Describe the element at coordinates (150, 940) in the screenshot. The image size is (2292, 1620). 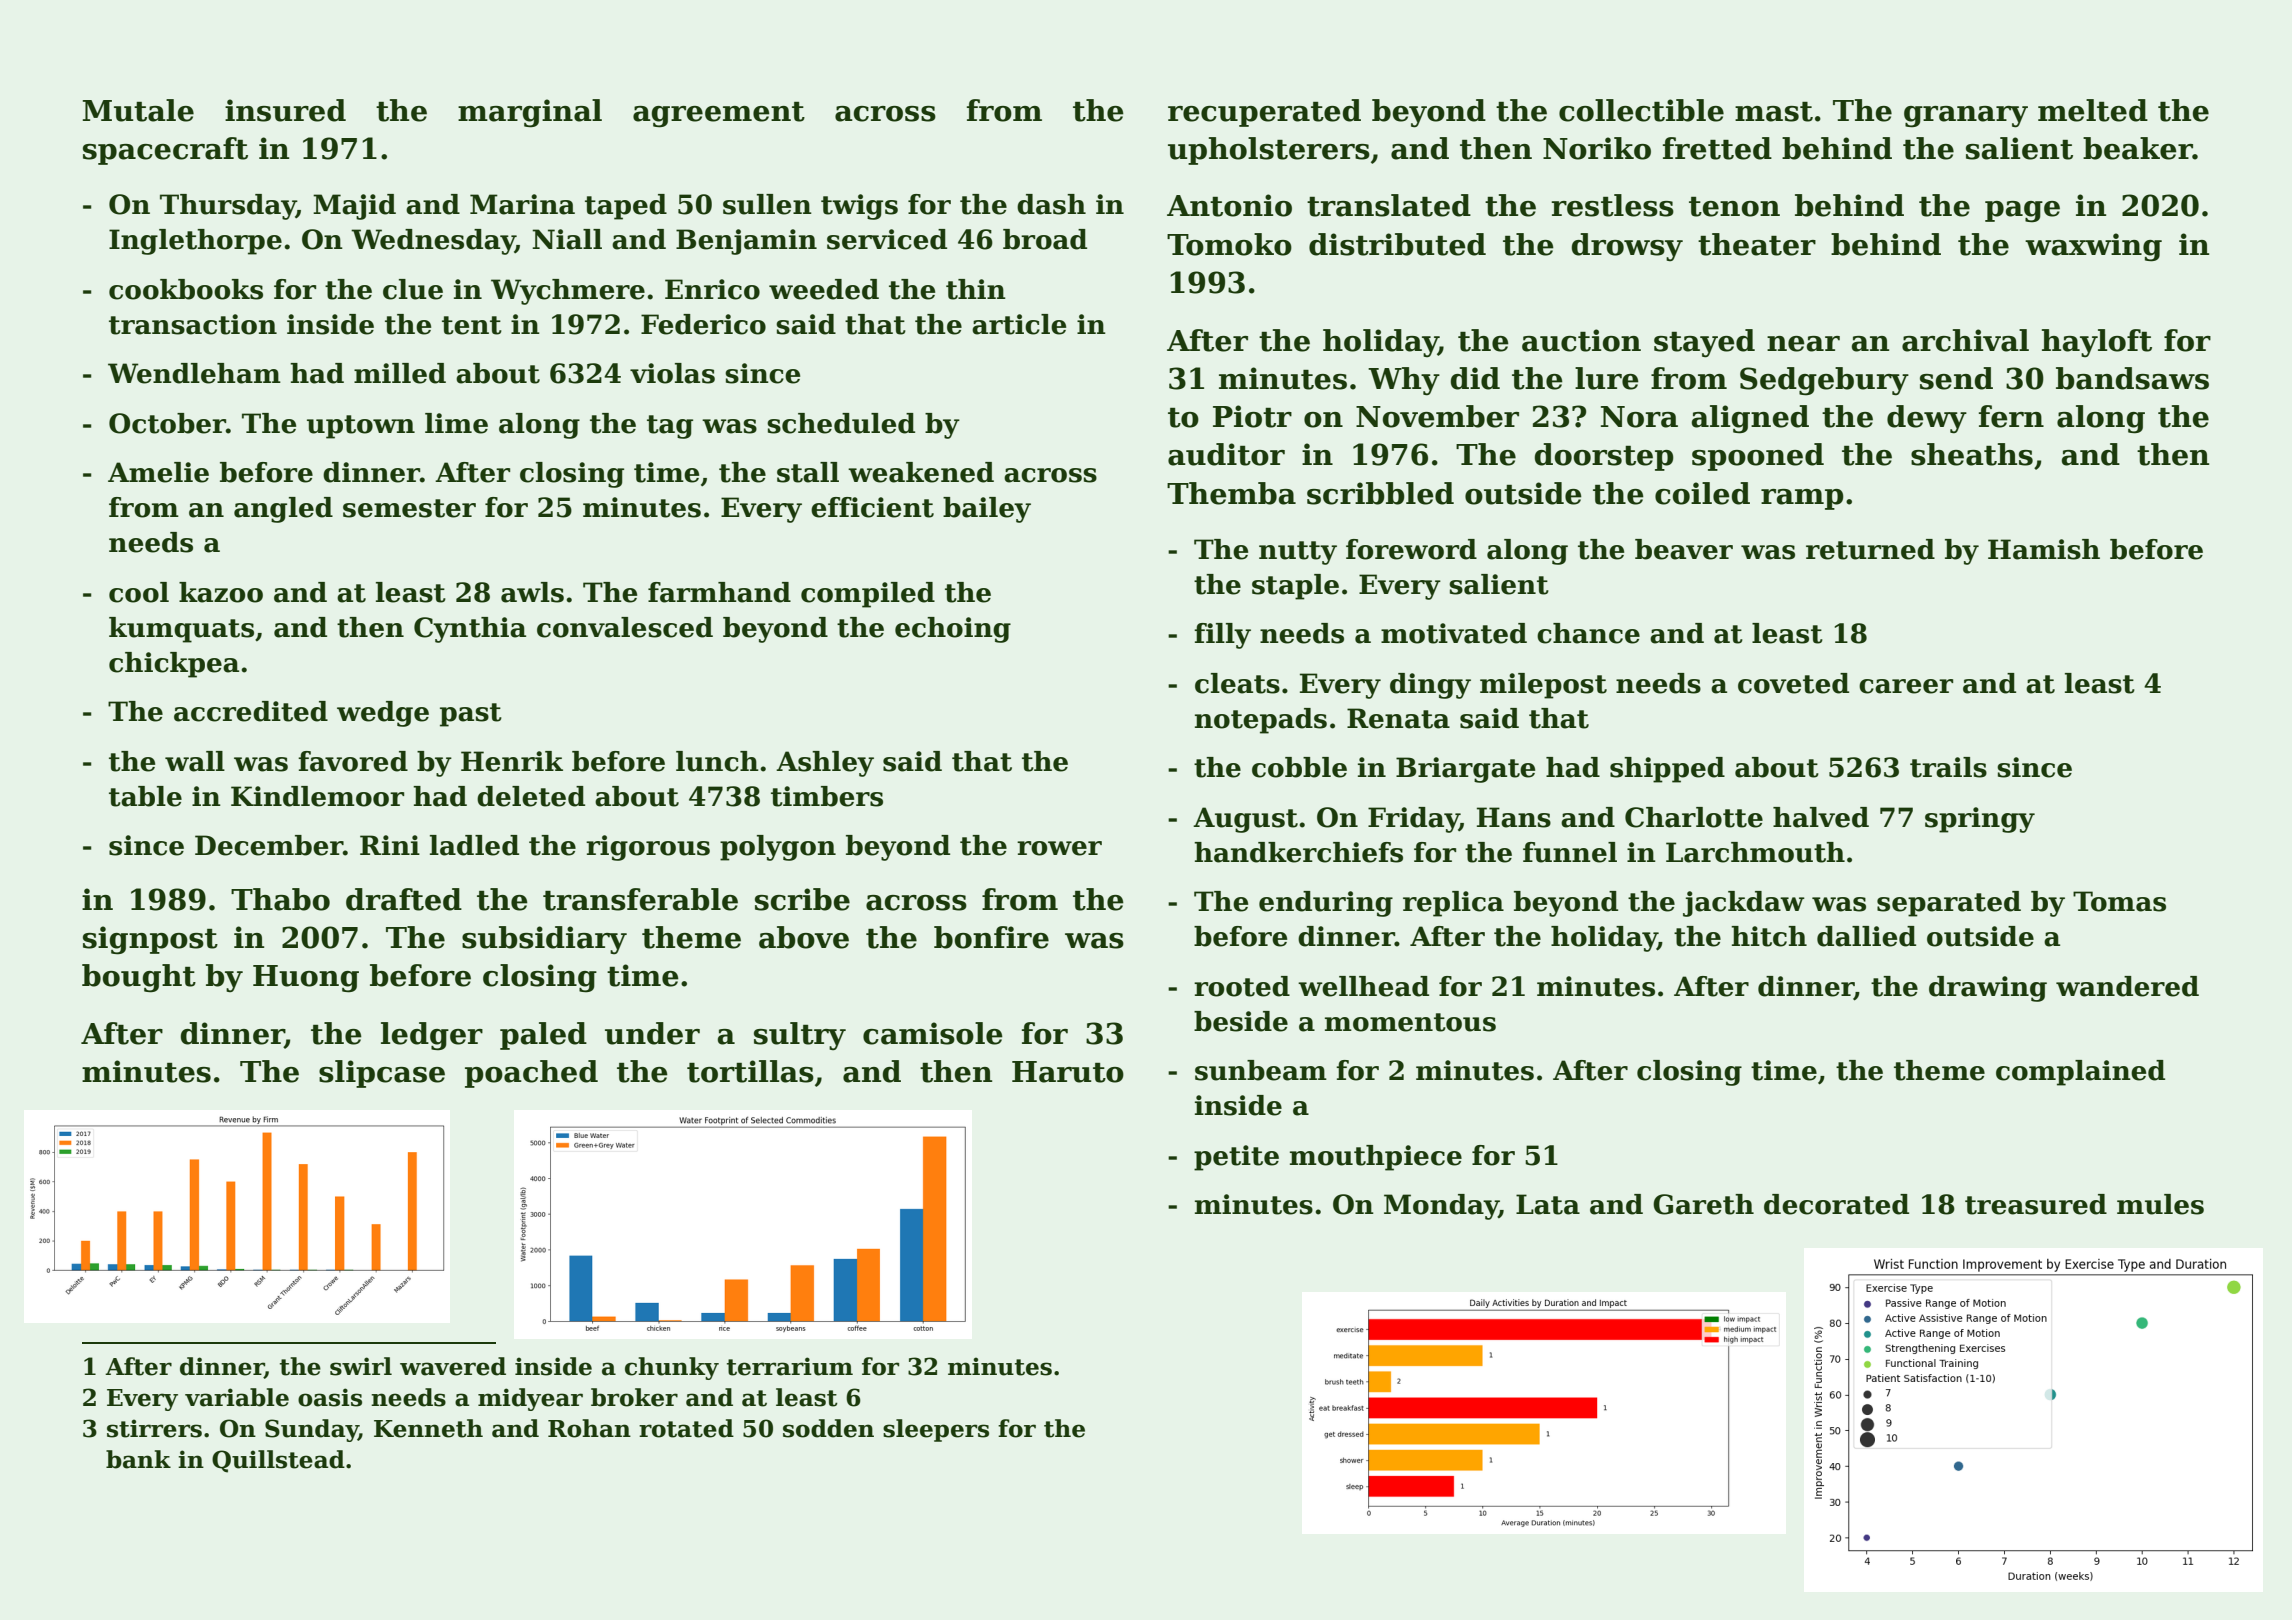
I see `signpost` at that location.
